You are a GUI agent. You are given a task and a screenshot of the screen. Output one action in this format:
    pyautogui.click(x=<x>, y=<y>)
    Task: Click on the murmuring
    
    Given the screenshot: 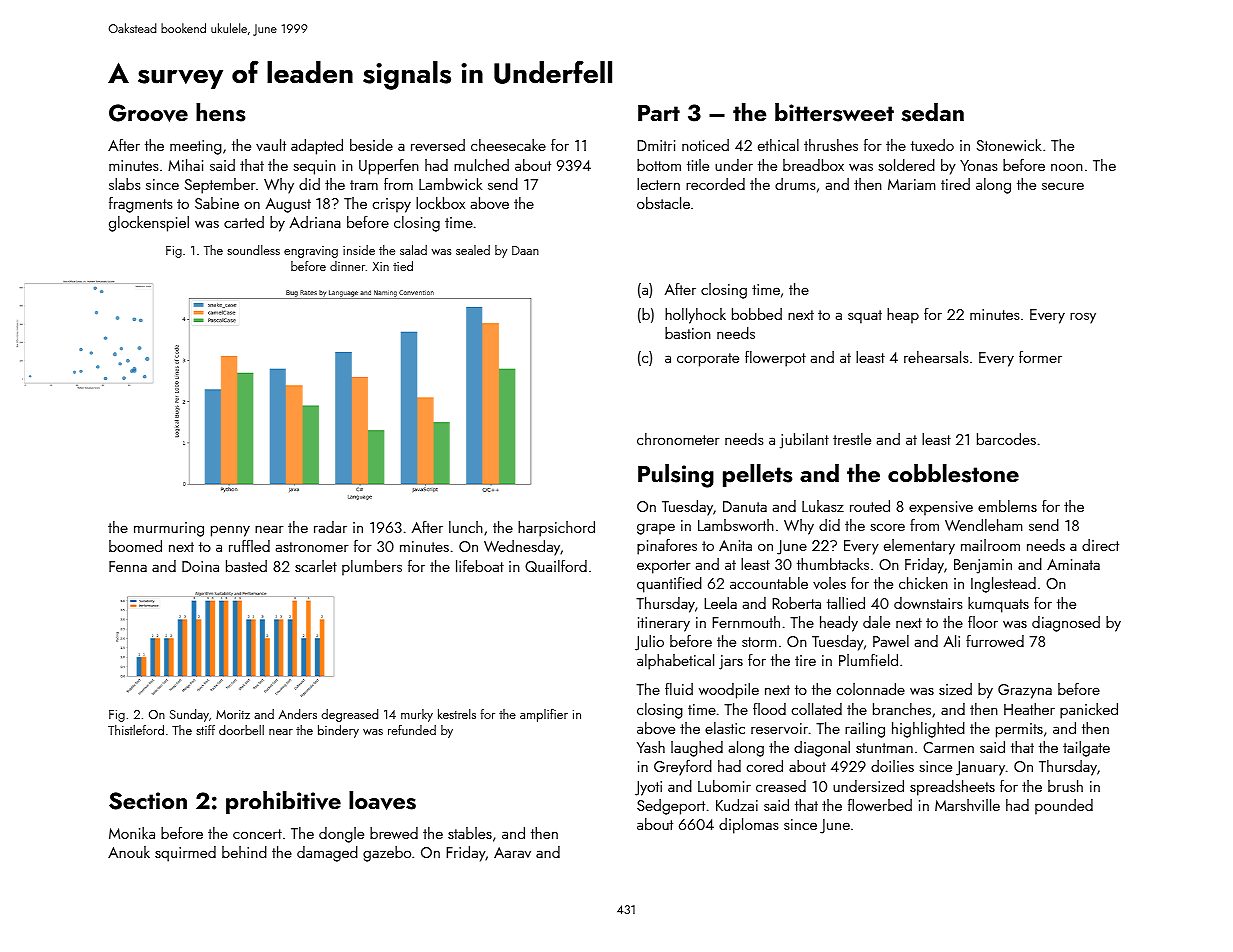 What is the action you would take?
    pyautogui.click(x=169, y=529)
